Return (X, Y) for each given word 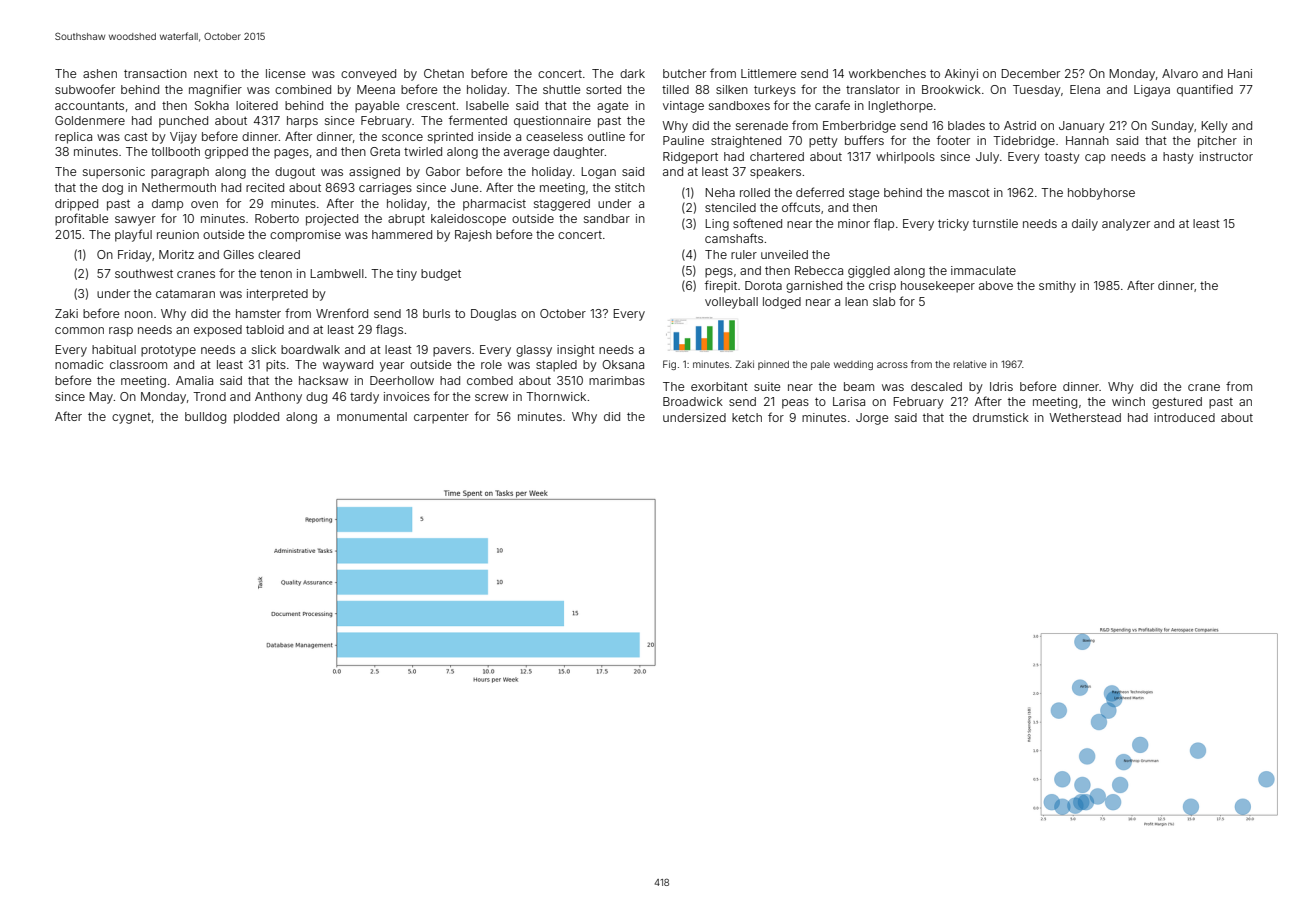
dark (632, 73)
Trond (209, 396)
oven (204, 204)
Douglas (493, 315)
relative (970, 364)
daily (1085, 225)
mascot (969, 193)
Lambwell (337, 273)
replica (73, 138)
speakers (775, 173)
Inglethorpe (901, 107)
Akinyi (961, 75)
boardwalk (310, 349)
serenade (762, 125)
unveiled (784, 254)
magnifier (215, 90)
